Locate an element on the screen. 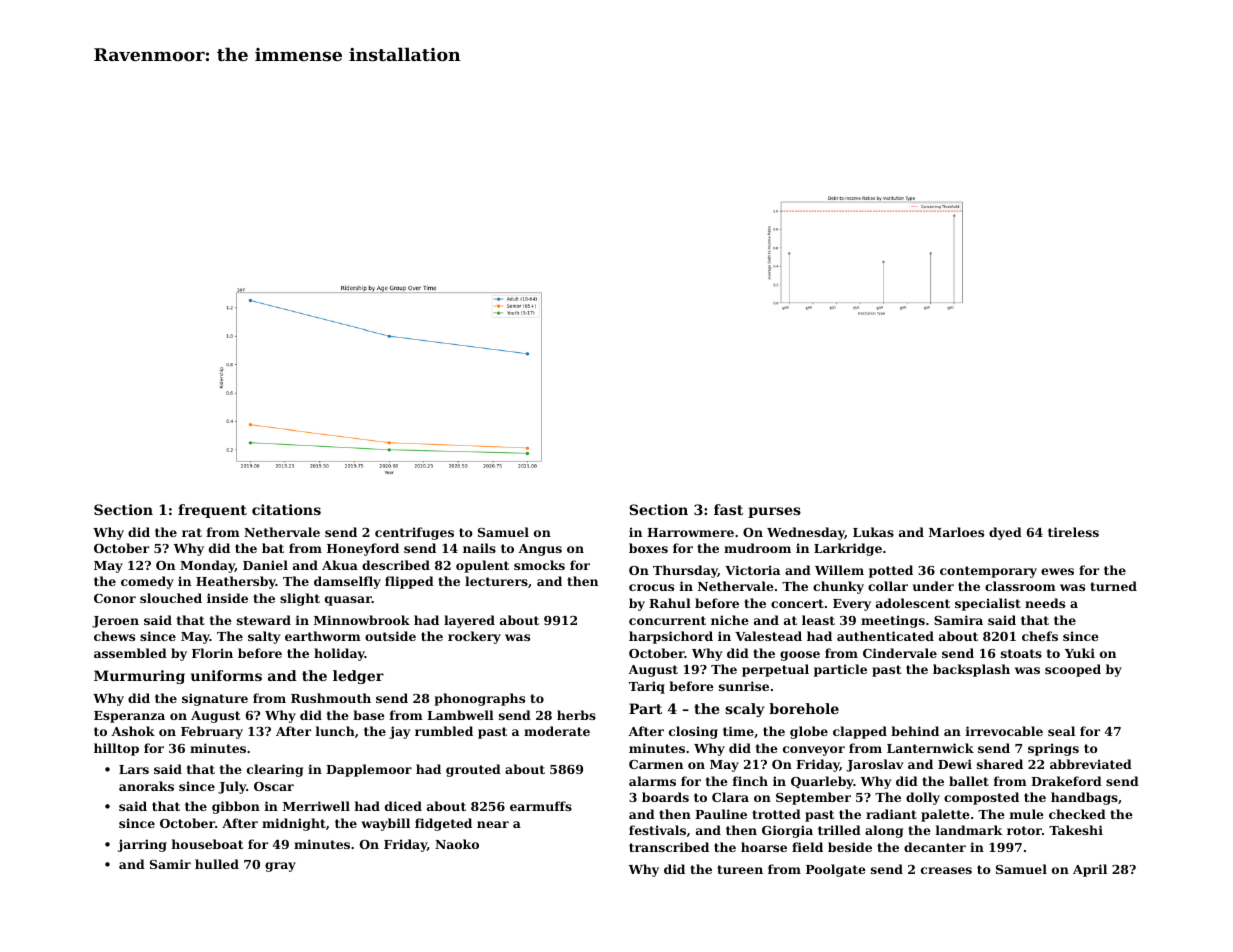 This screenshot has width=1233, height=952. dyed is located at coordinates (1005, 533).
